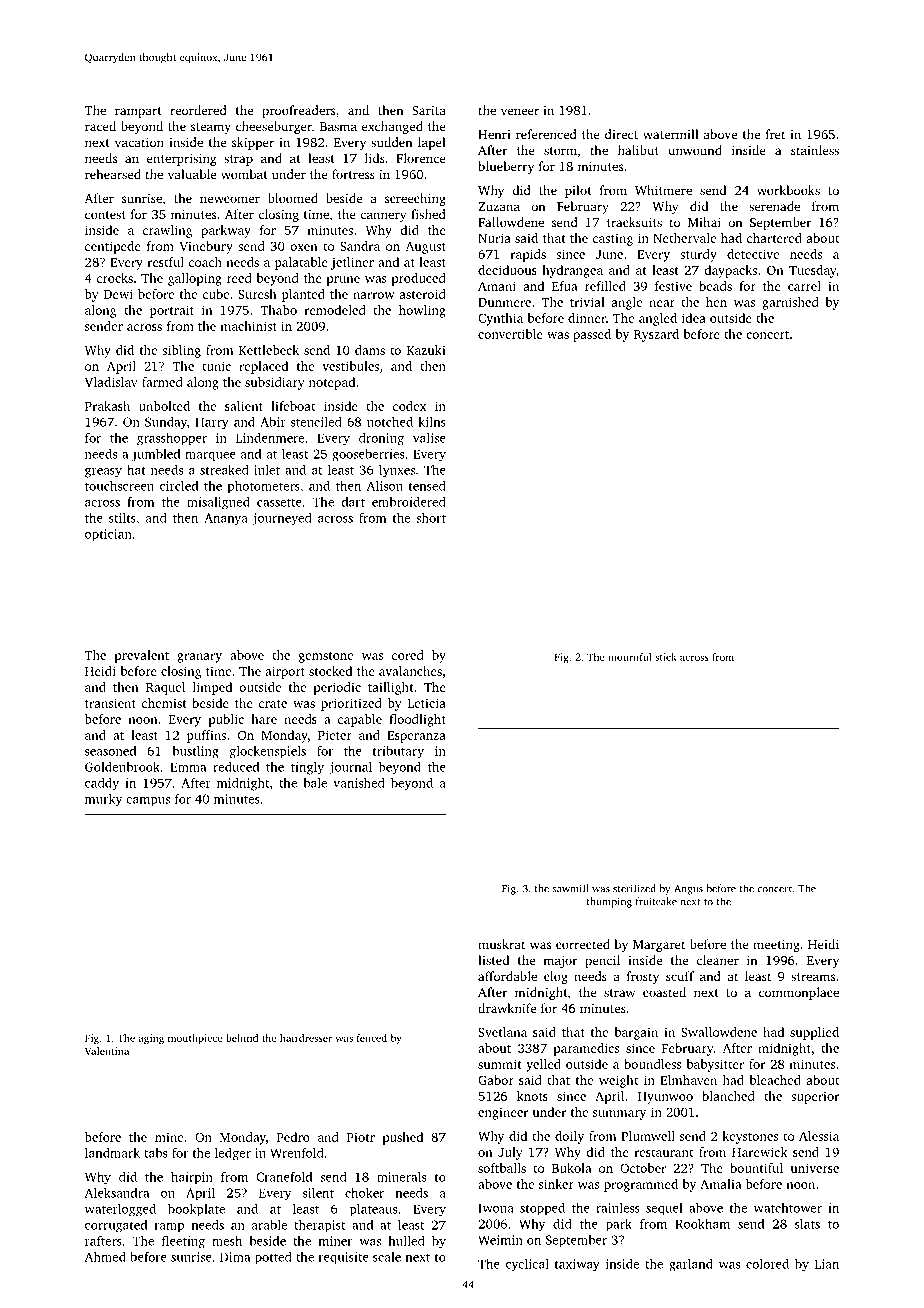 The height and width of the page is (1308, 924). I want to click on muskrat, so click(501, 944).
